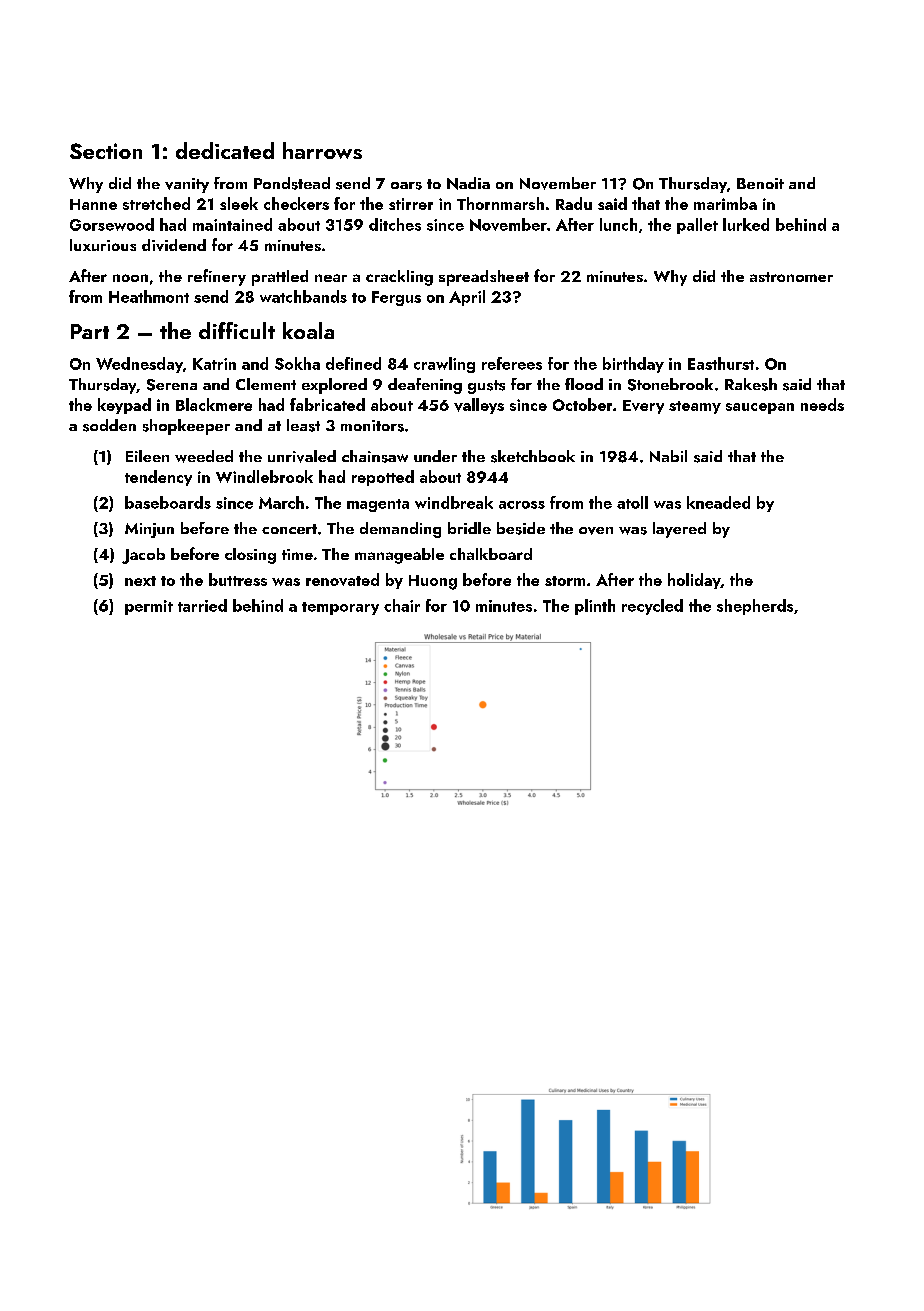  I want to click on tarried, so click(202, 605).
